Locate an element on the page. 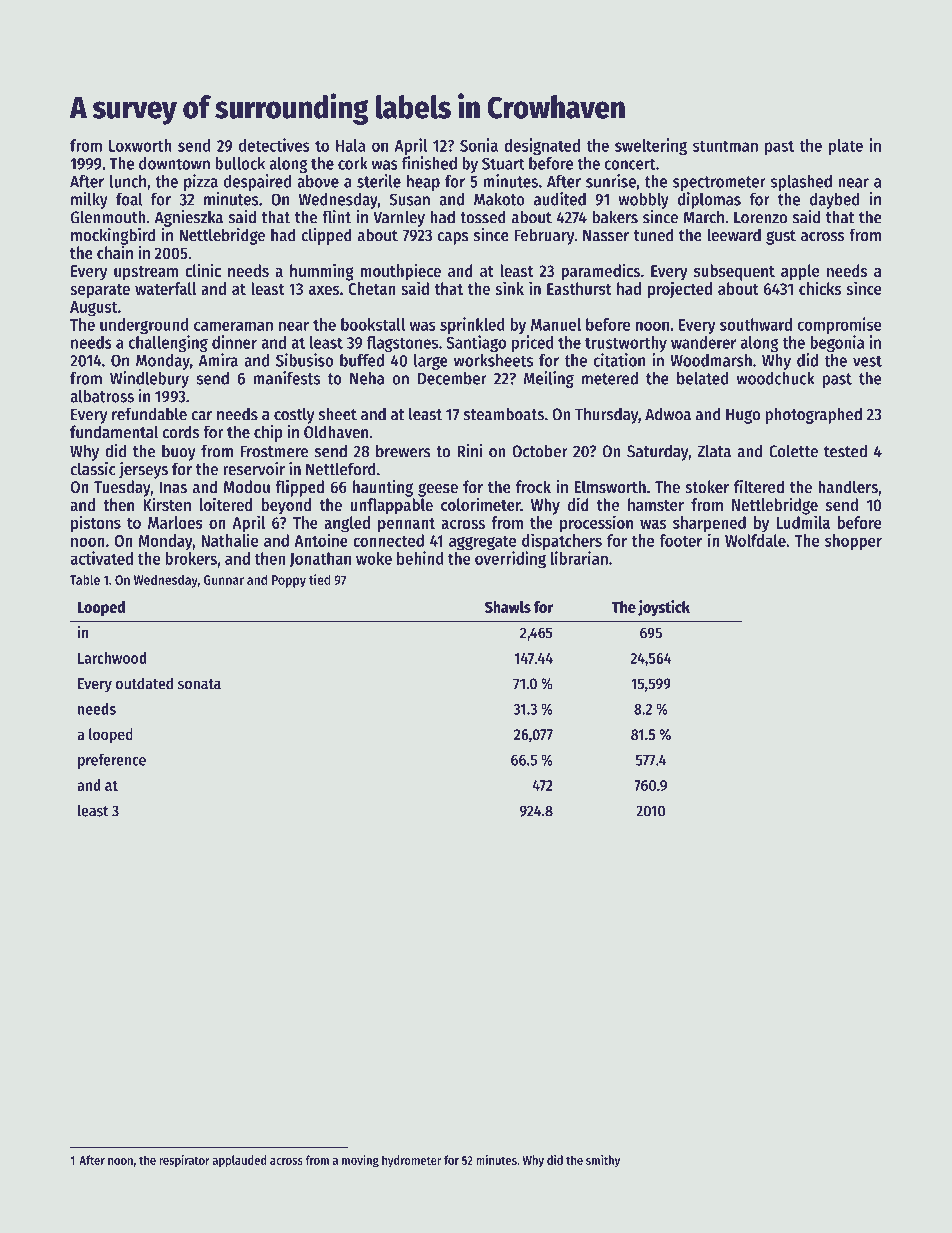 The height and width of the page is (1233, 952). hydrometer is located at coordinates (411, 1161).
